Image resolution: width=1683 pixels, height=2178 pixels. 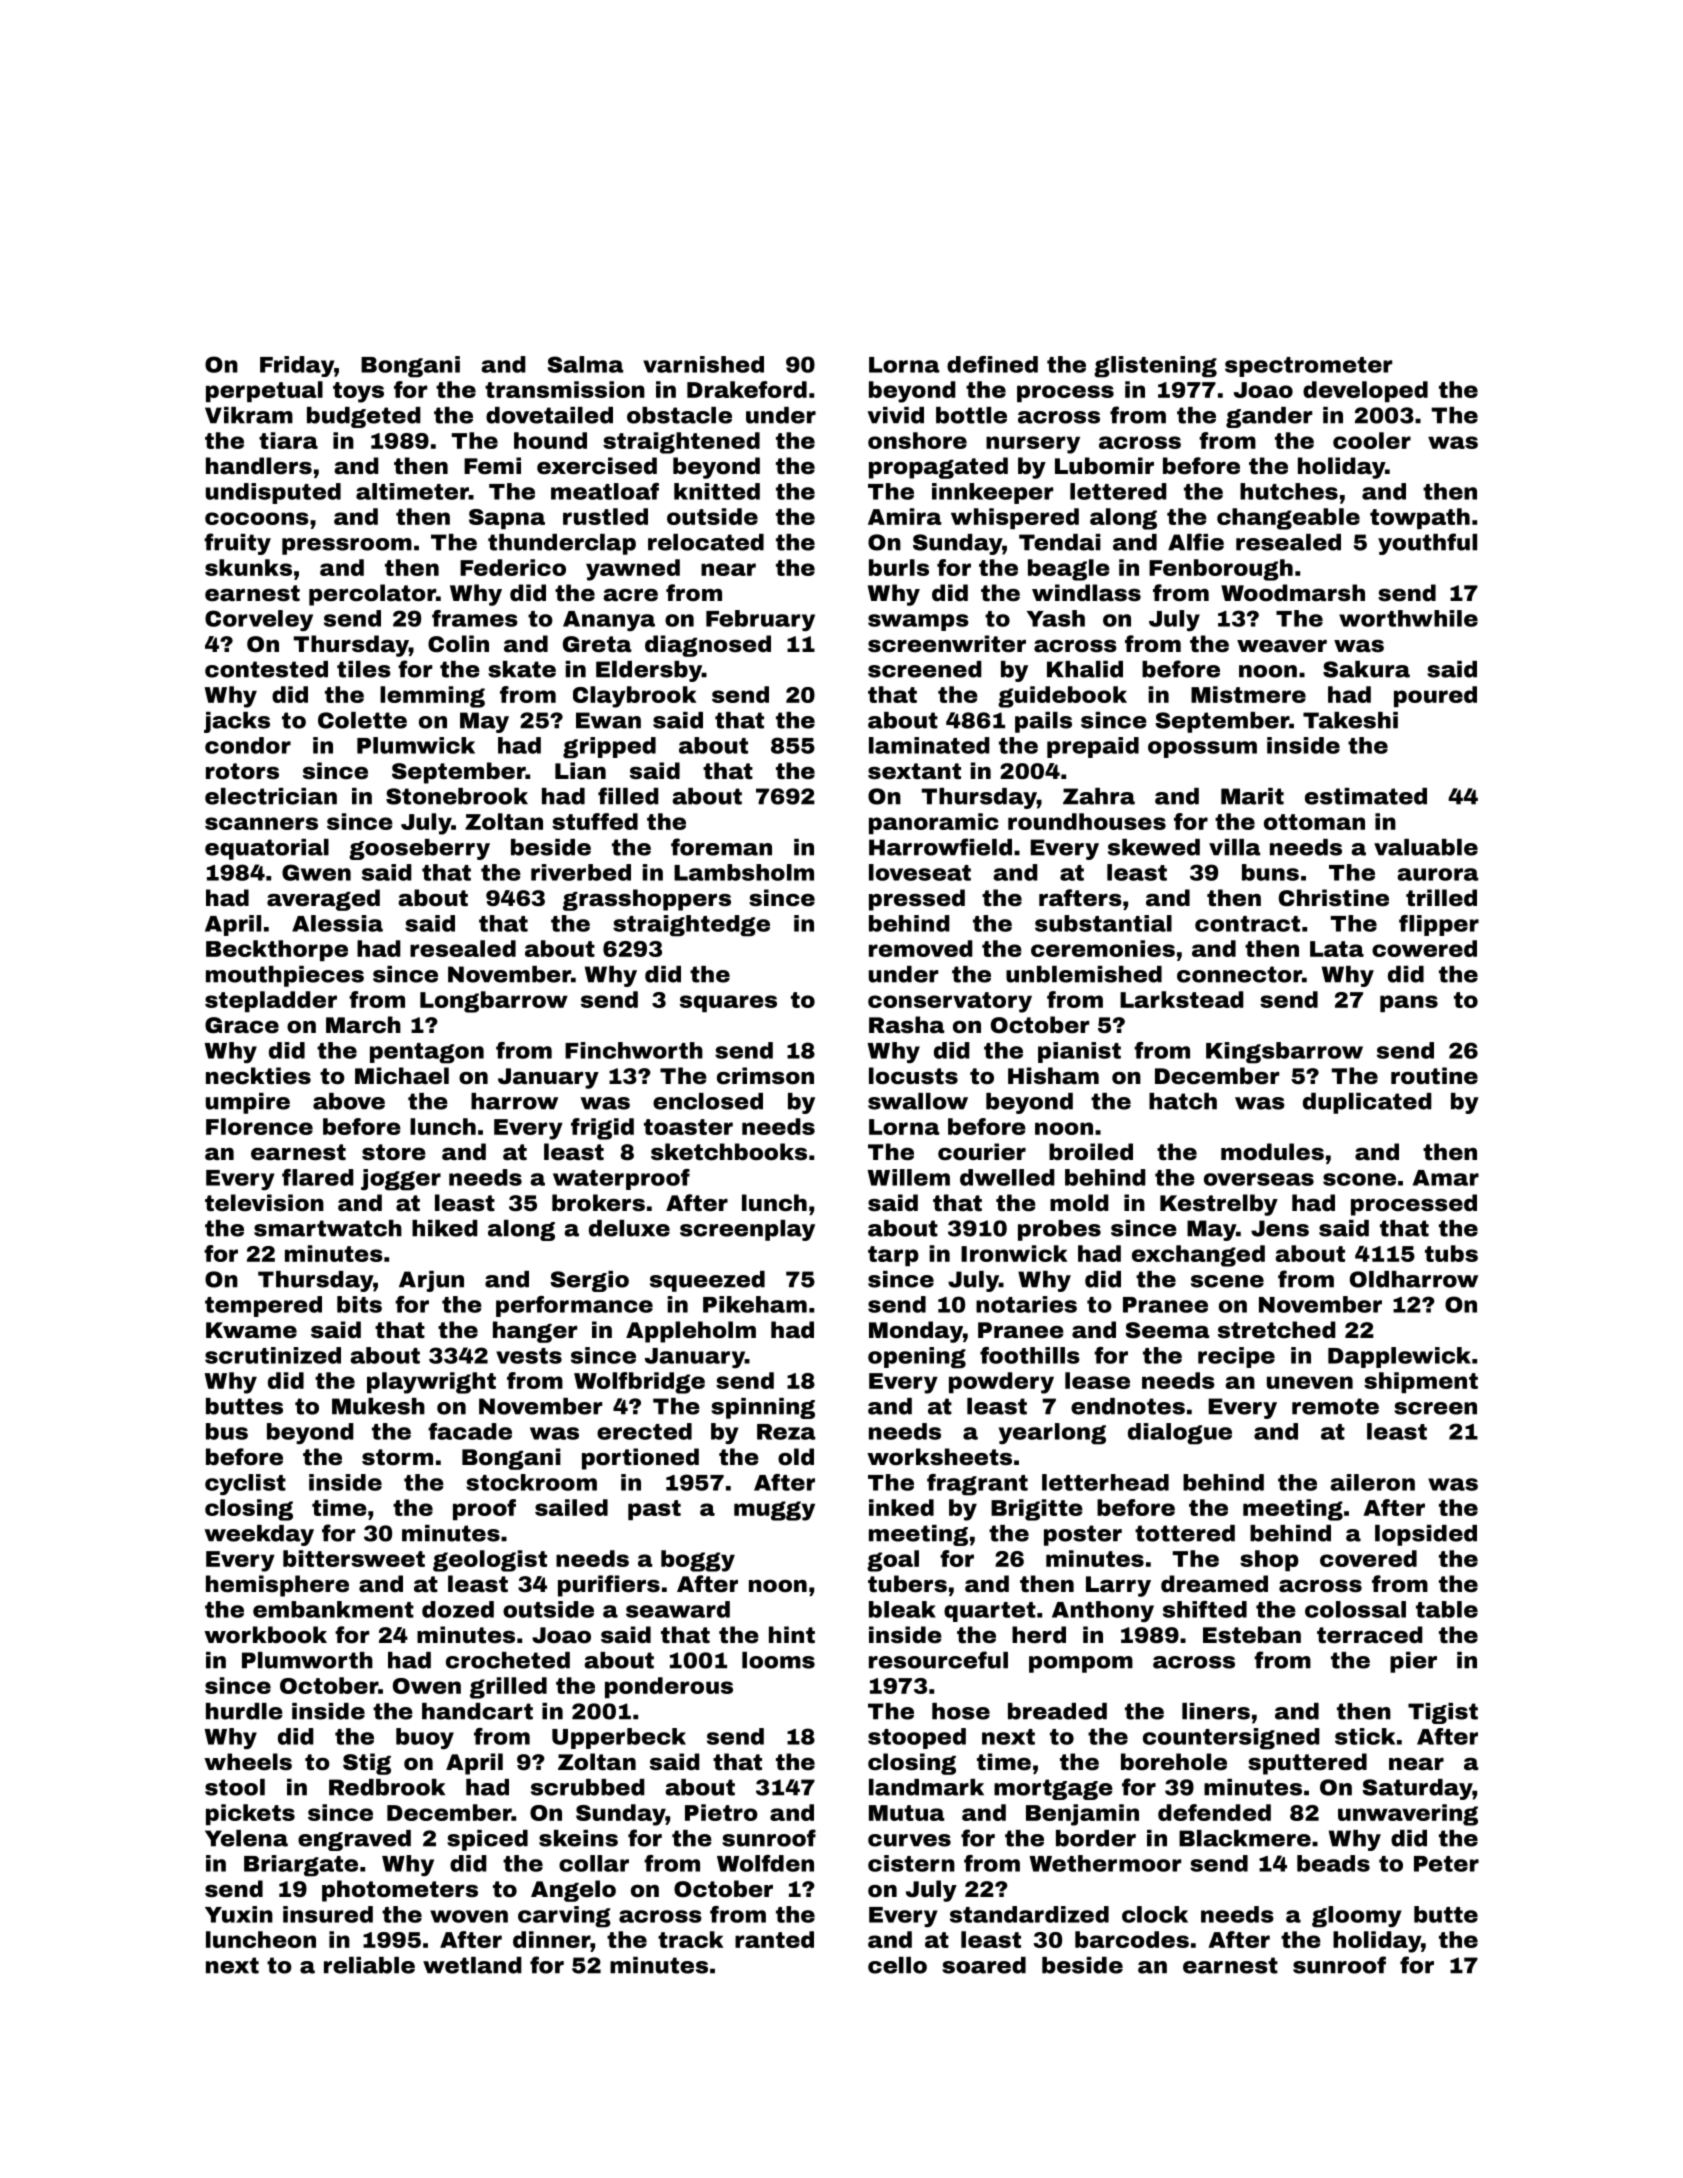 I want to click on Amira, so click(x=905, y=516).
